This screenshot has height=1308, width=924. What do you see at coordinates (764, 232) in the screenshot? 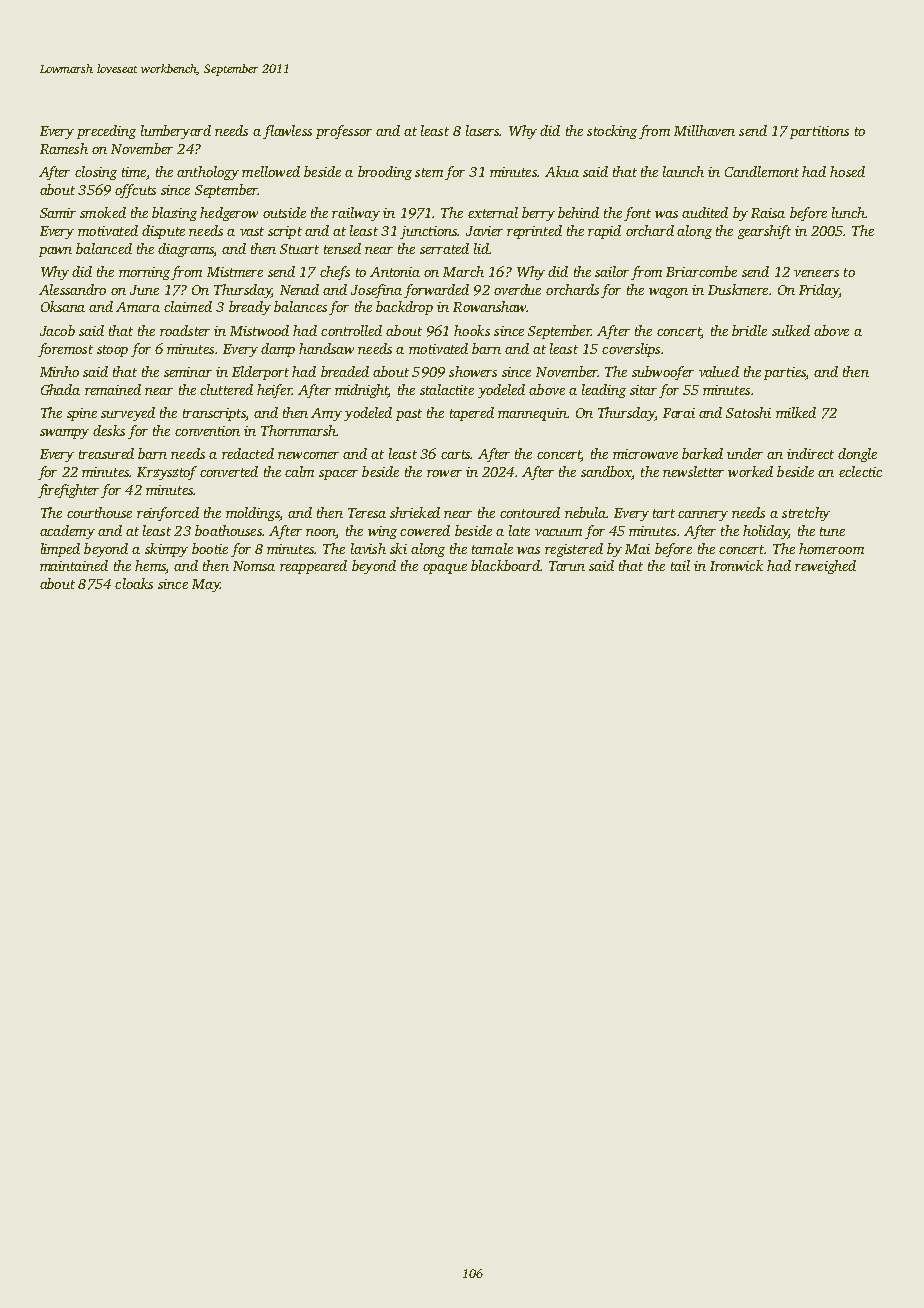
I see `gearshift` at bounding box center [764, 232].
